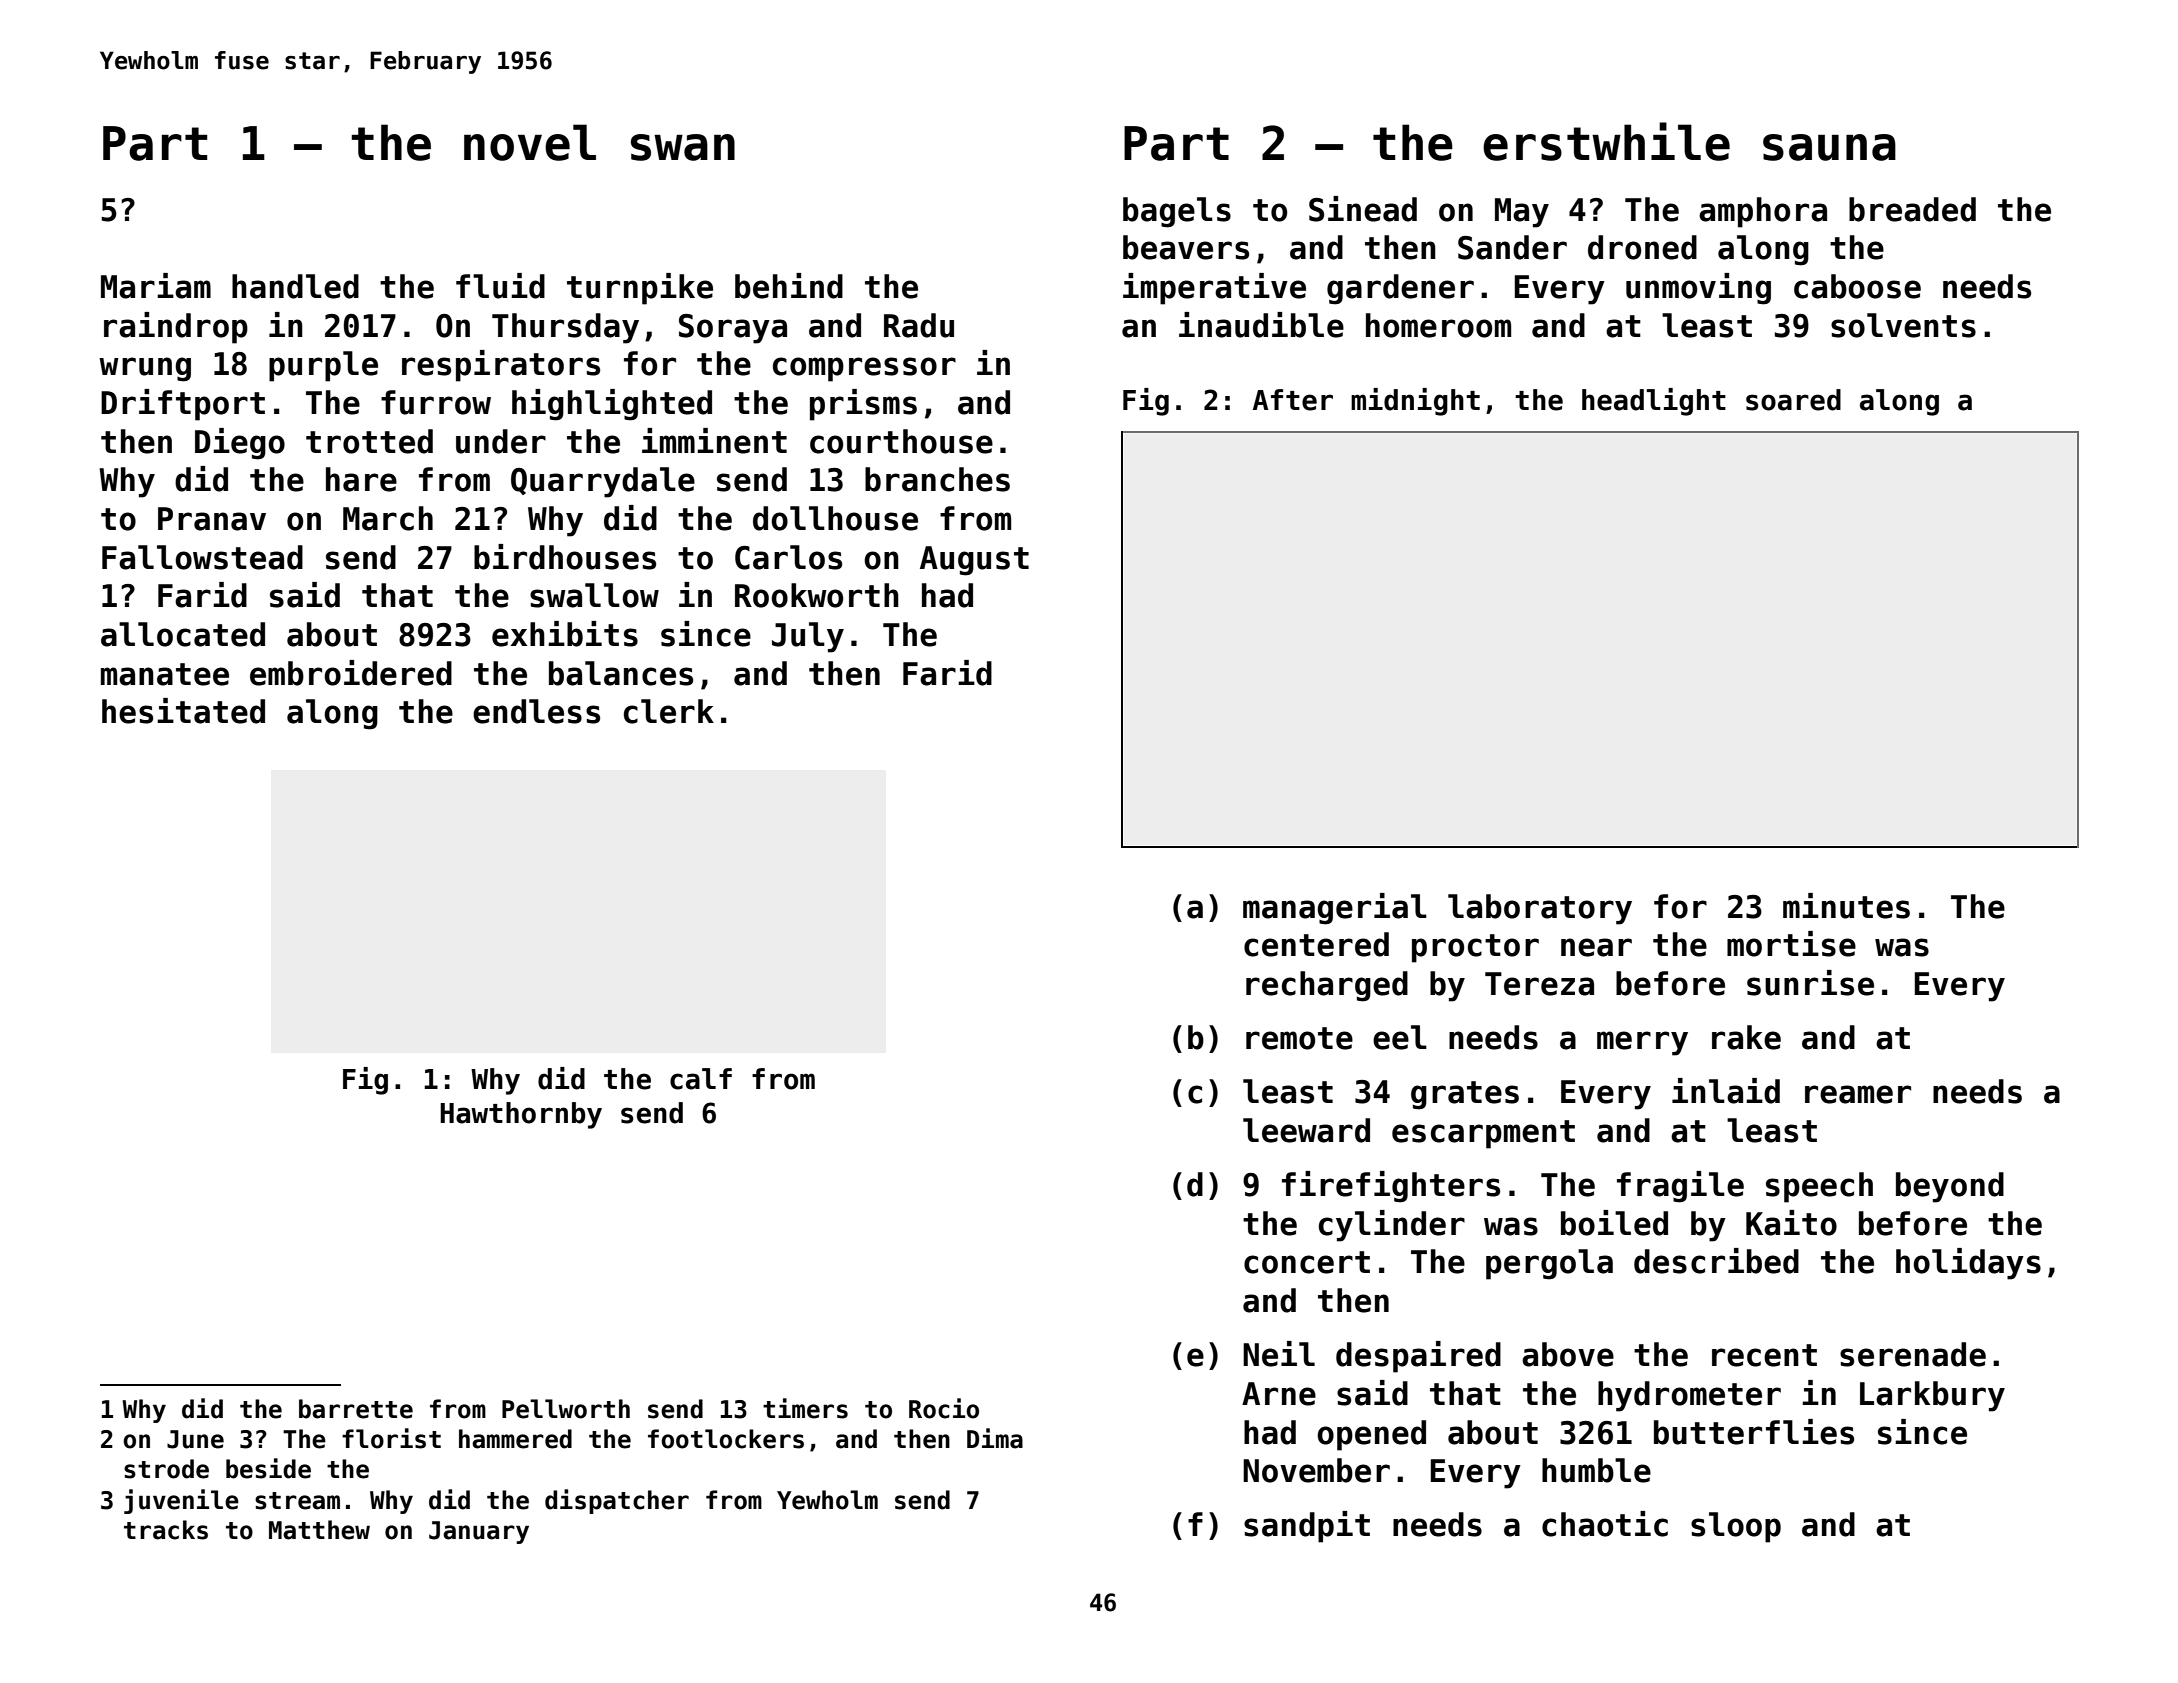 The image size is (2178, 1683). I want to click on dispatcher, so click(617, 1501).
